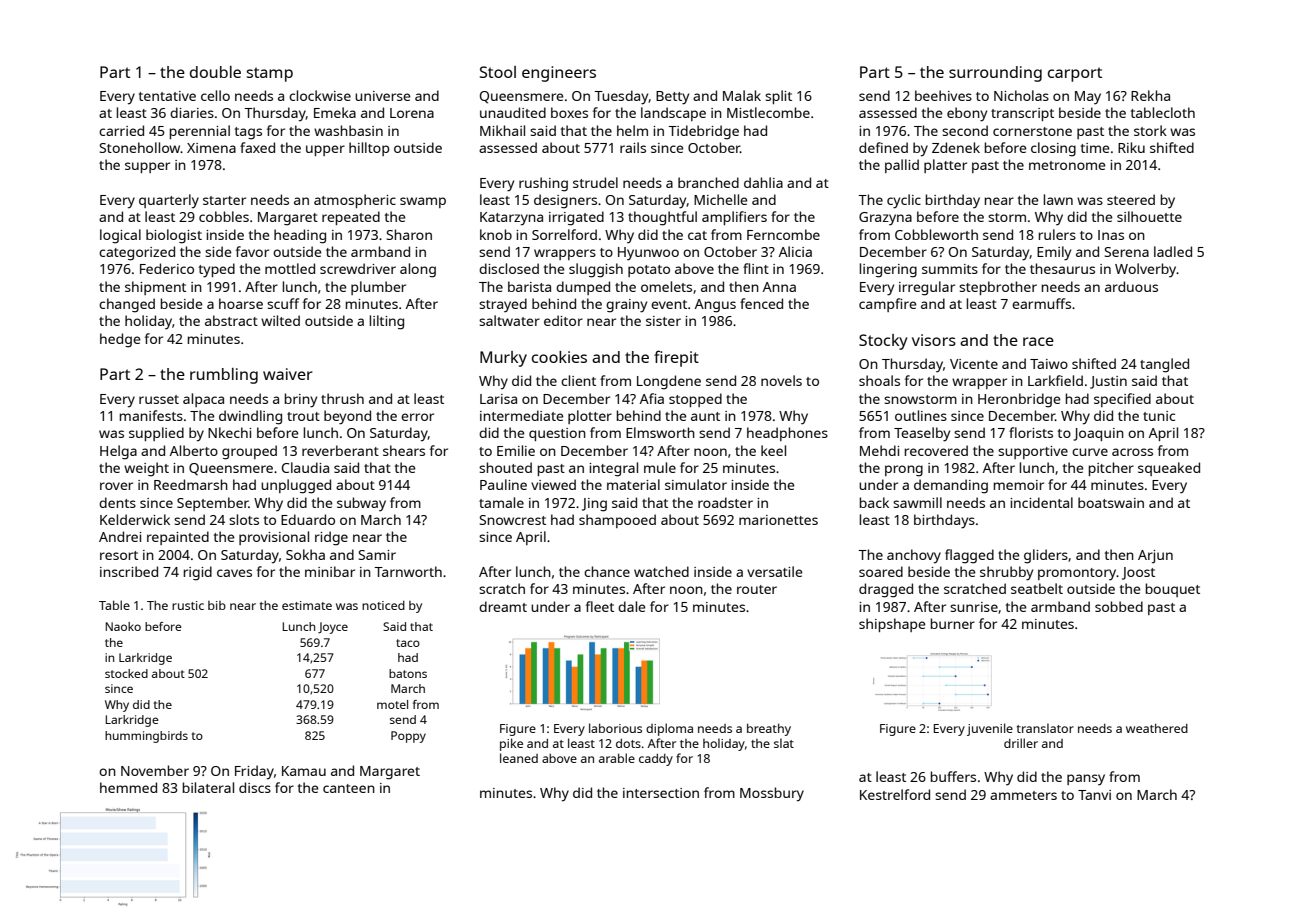 The width and height of the image is (1308, 924). I want to click on atmospheric, so click(355, 201).
